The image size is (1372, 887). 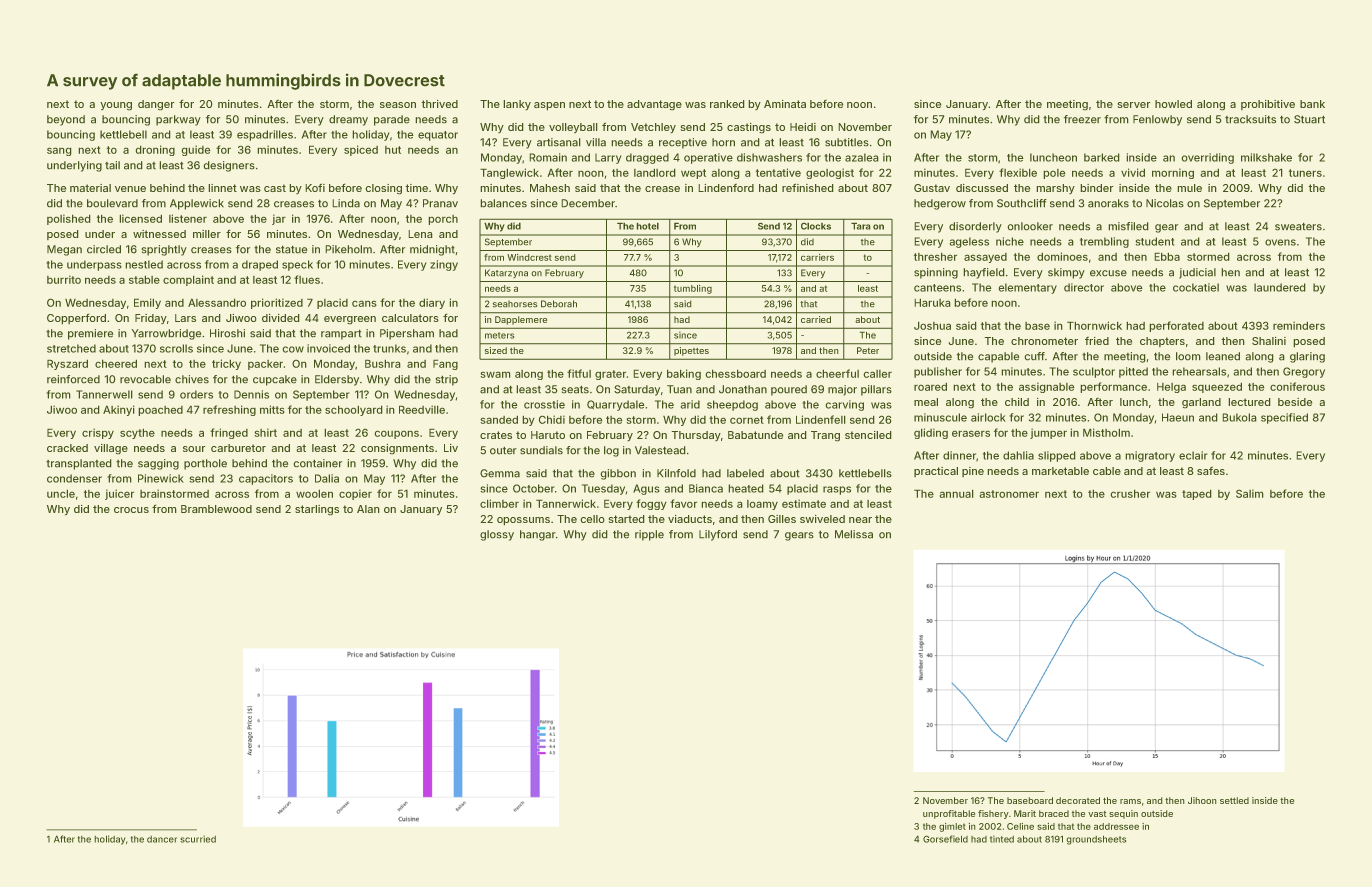 I want to click on chives, so click(x=192, y=379).
